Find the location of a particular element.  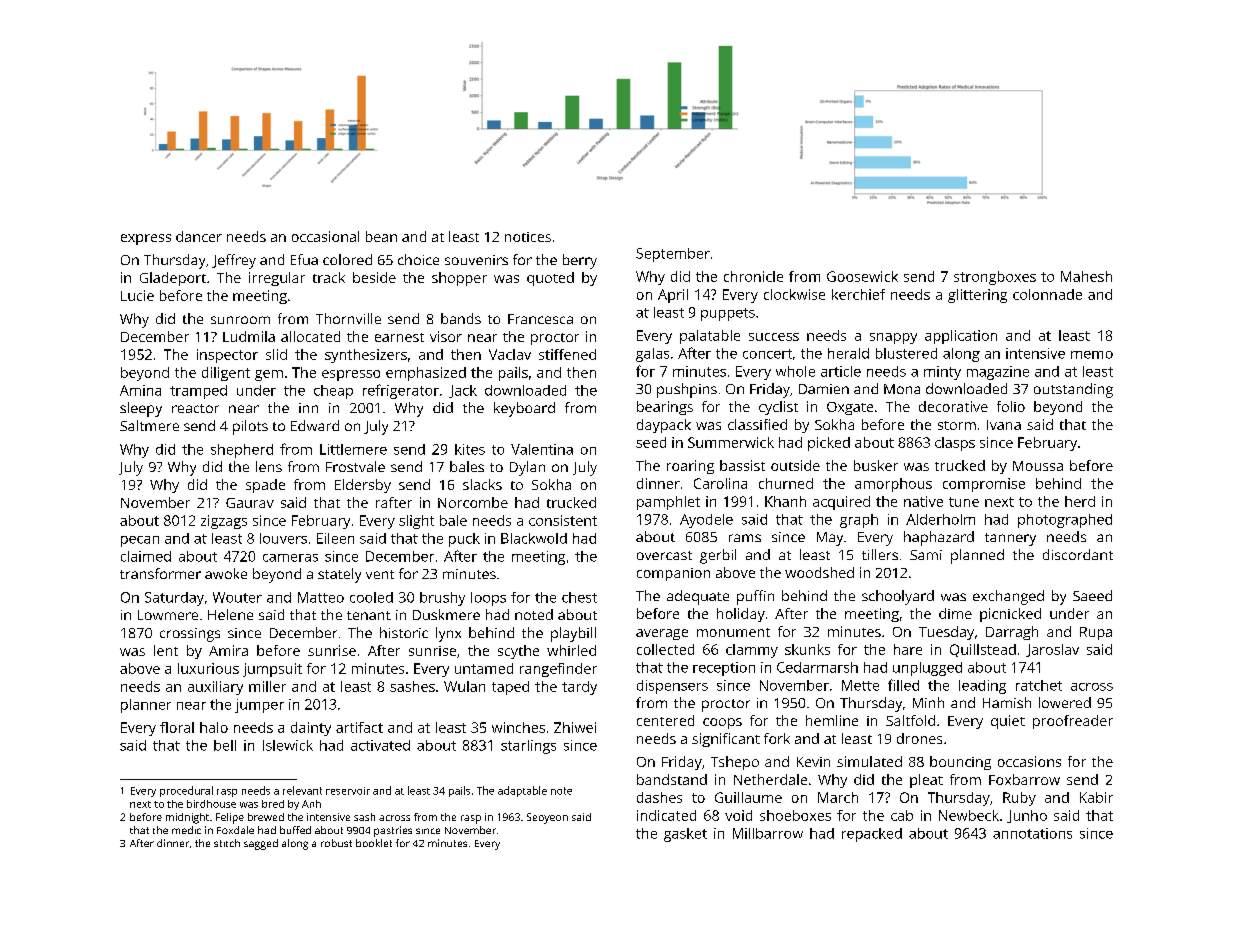

irregular is located at coordinates (277, 279).
